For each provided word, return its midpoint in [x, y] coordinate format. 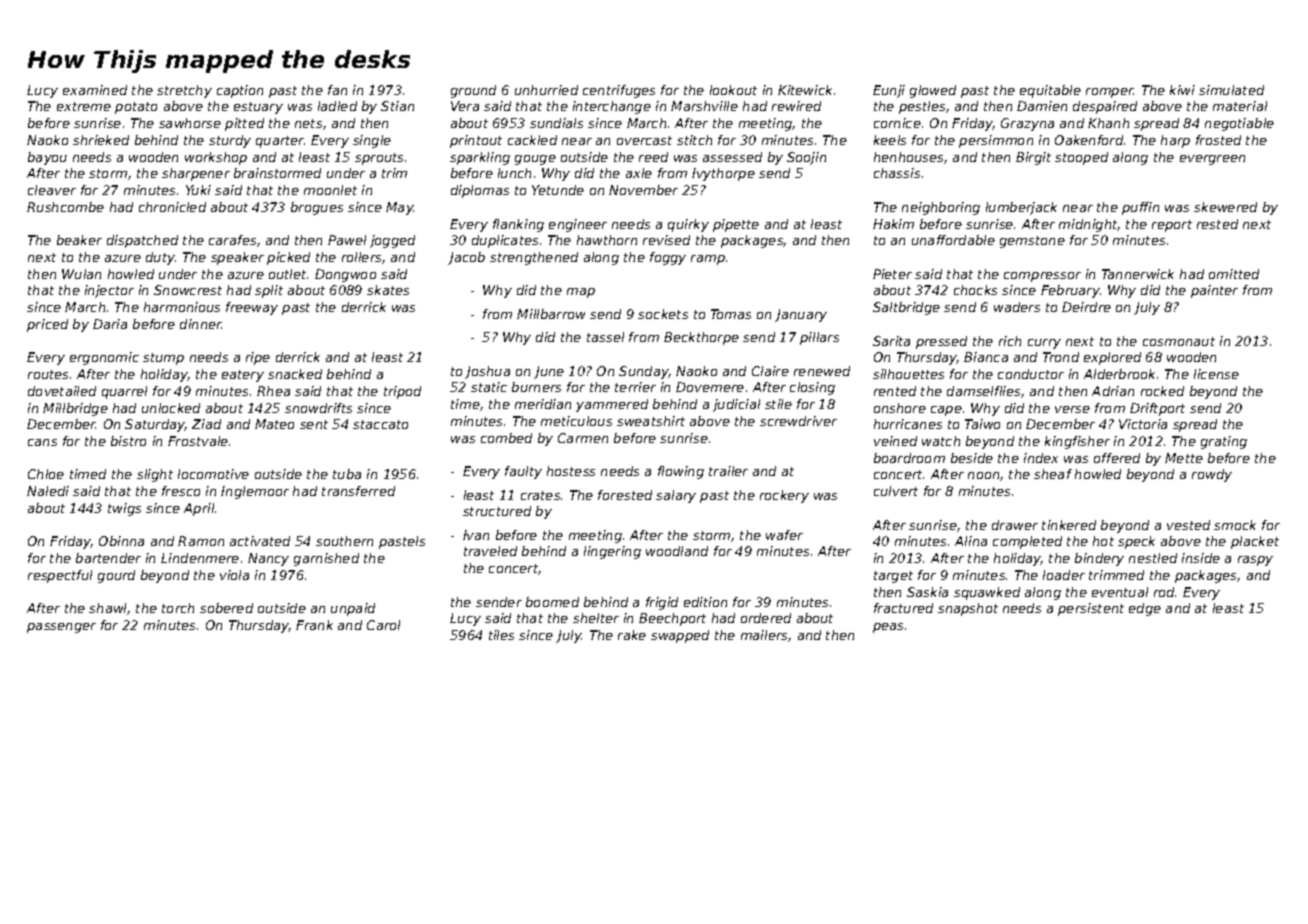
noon [983, 475]
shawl [108, 609]
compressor [1042, 277]
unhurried [546, 90]
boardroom [909, 458]
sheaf [1053, 474]
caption [240, 91]
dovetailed [62, 391]
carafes [232, 240]
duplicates [505, 241]
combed [506, 438]
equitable [1050, 91]
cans [42, 442]
